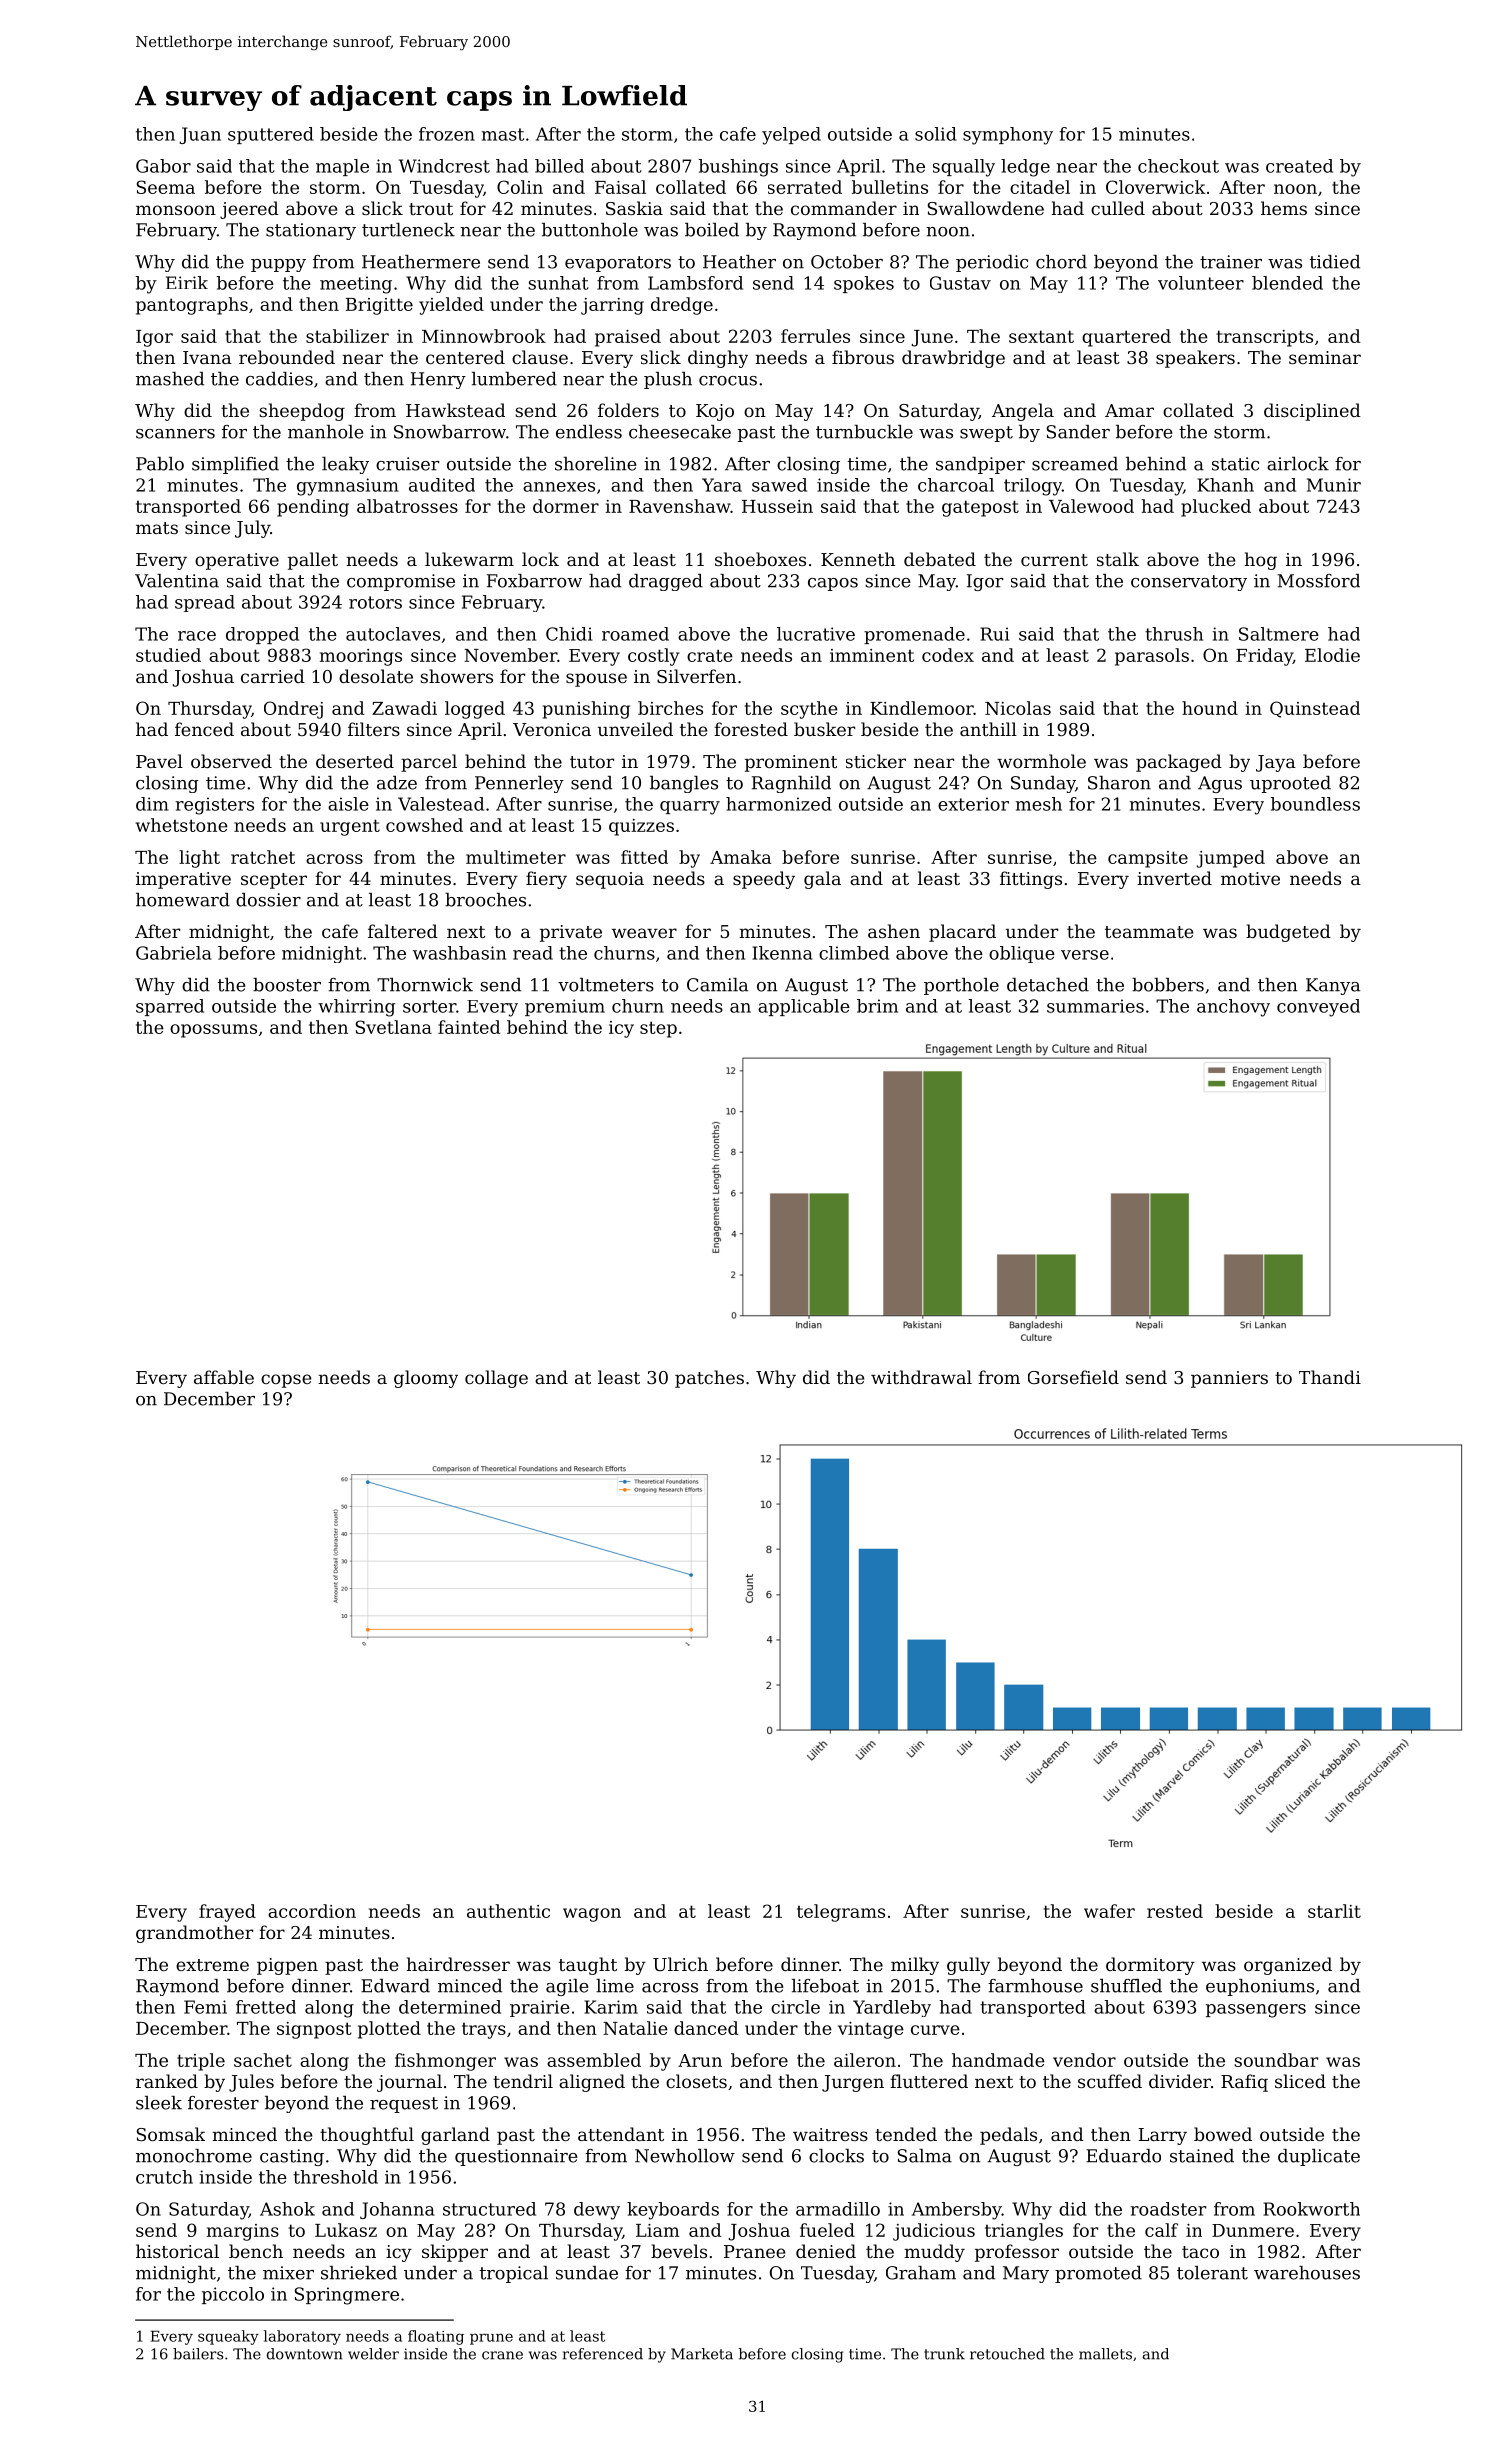 The width and height of the image is (1496, 2464). What do you see at coordinates (603, 2354) in the image?
I see `referenced` at bounding box center [603, 2354].
